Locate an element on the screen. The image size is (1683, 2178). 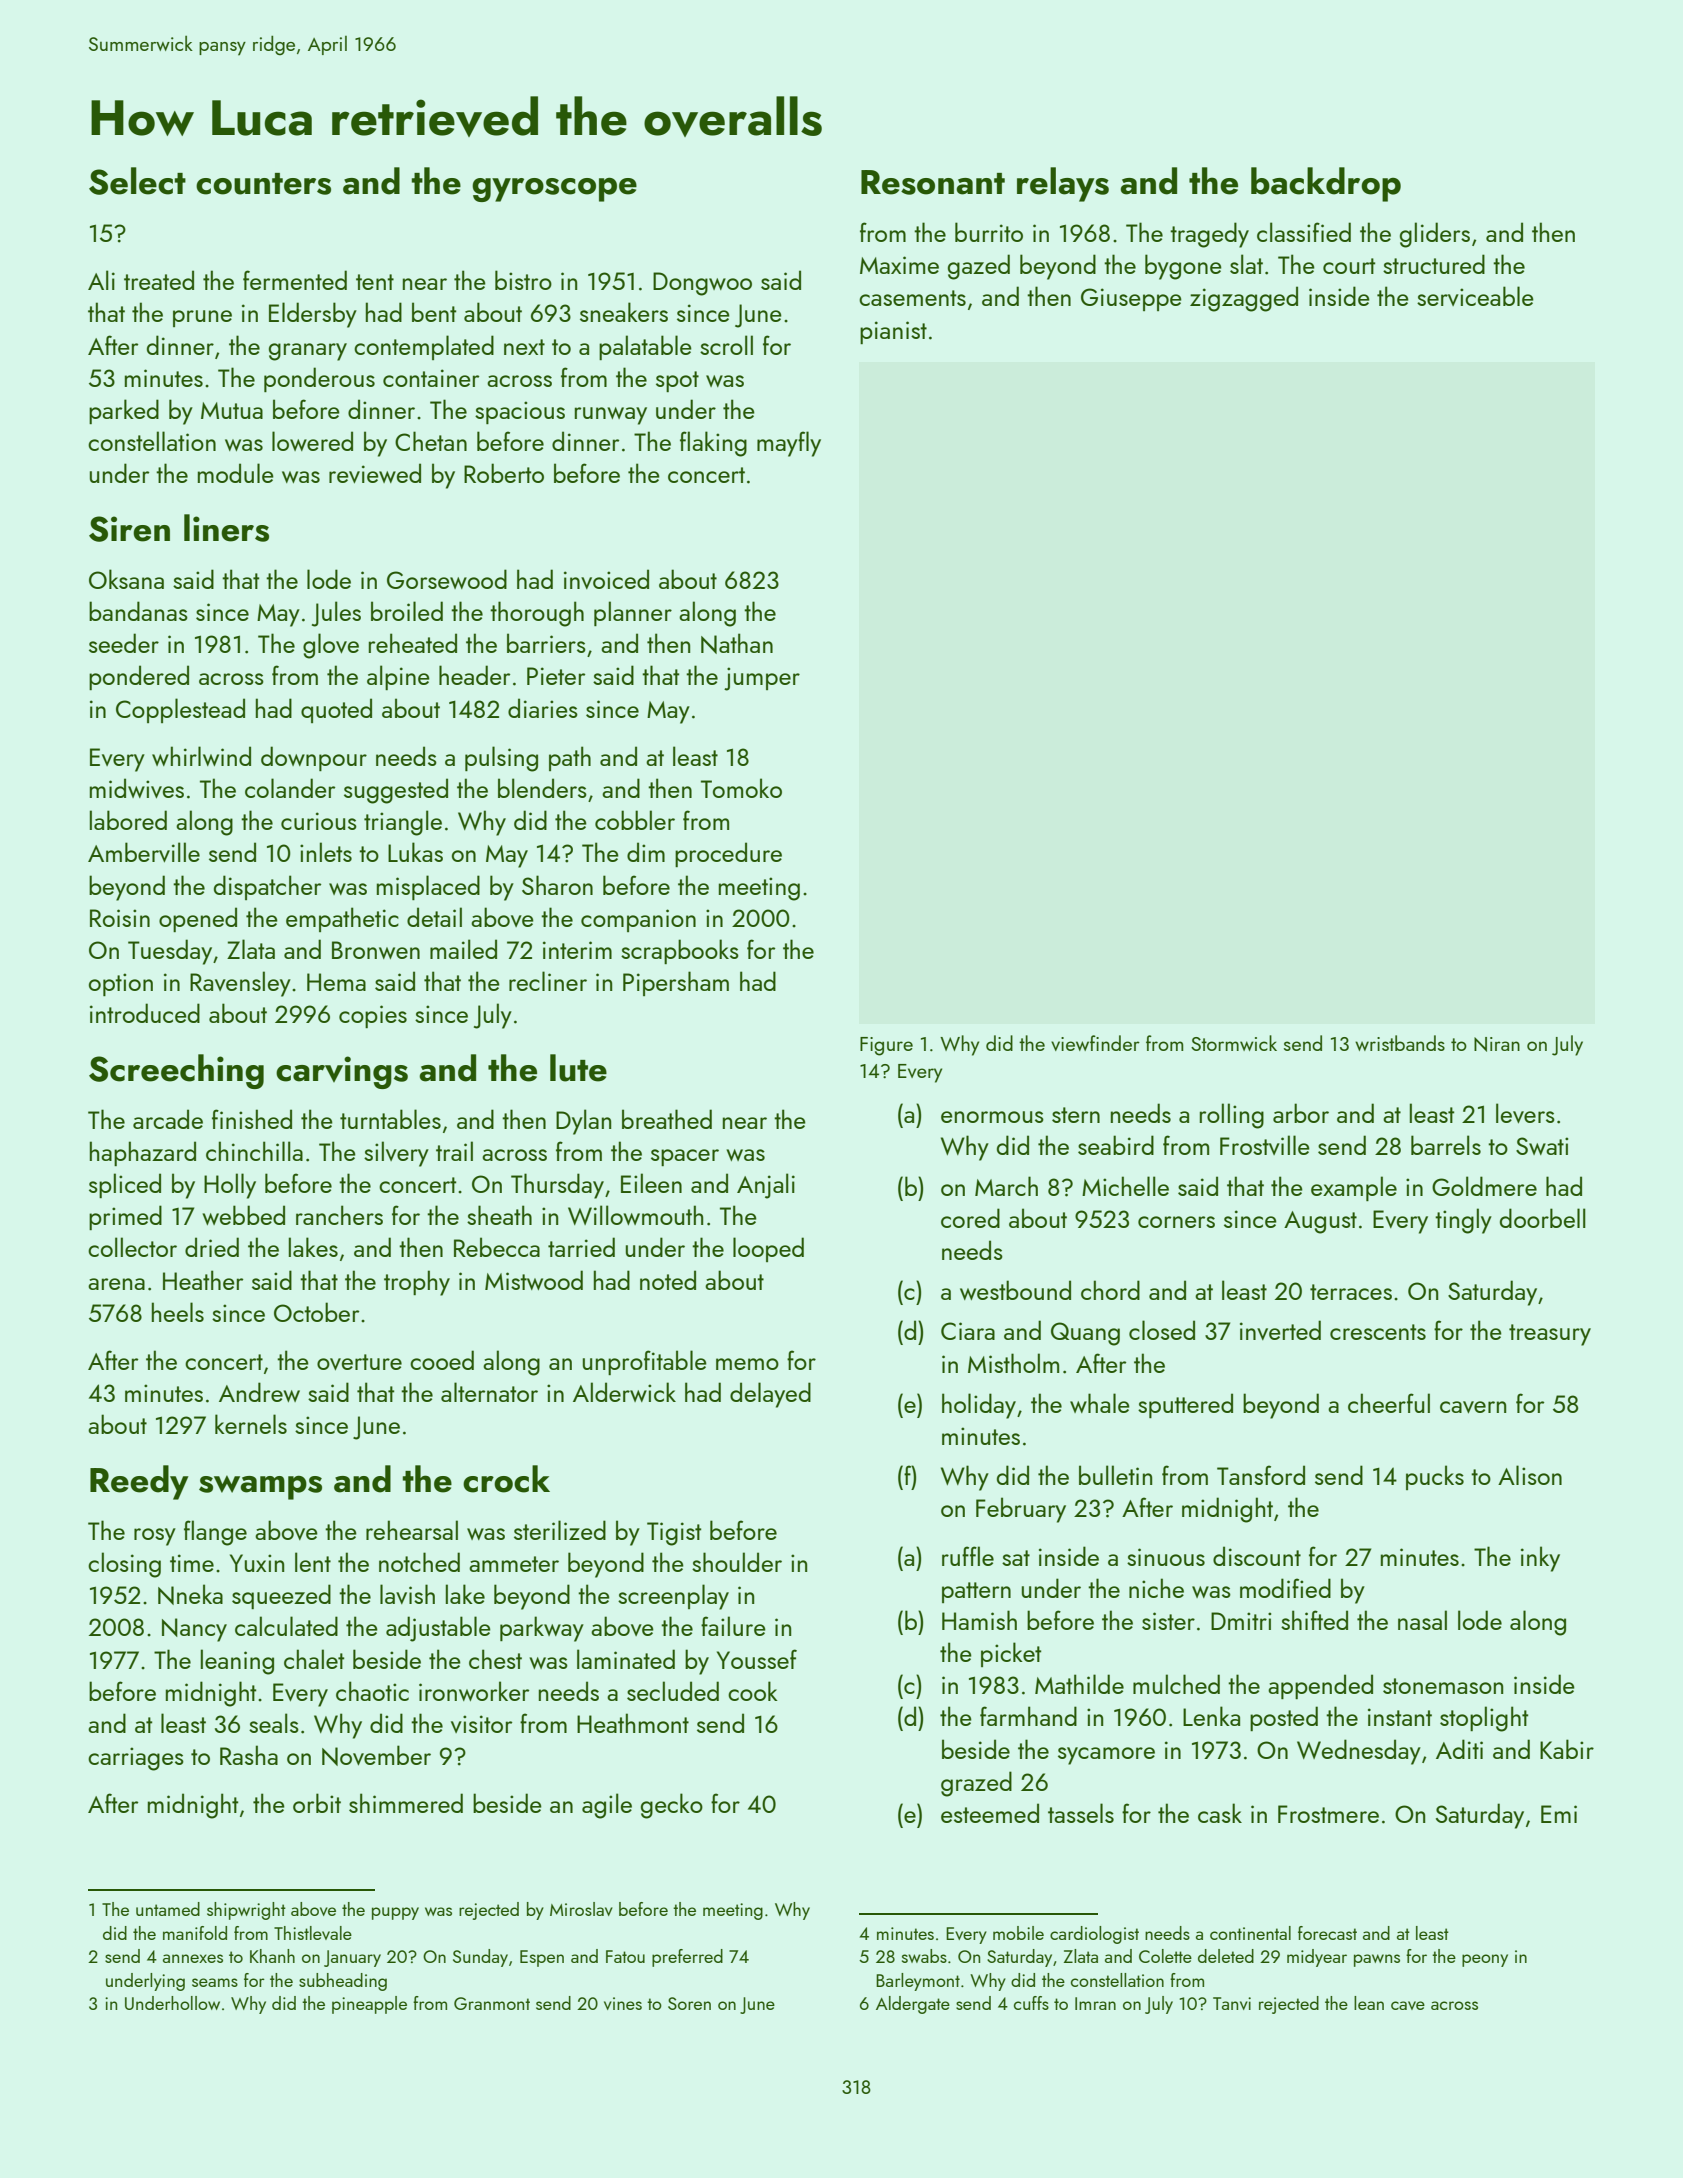
Tomoko is located at coordinates (741, 788).
